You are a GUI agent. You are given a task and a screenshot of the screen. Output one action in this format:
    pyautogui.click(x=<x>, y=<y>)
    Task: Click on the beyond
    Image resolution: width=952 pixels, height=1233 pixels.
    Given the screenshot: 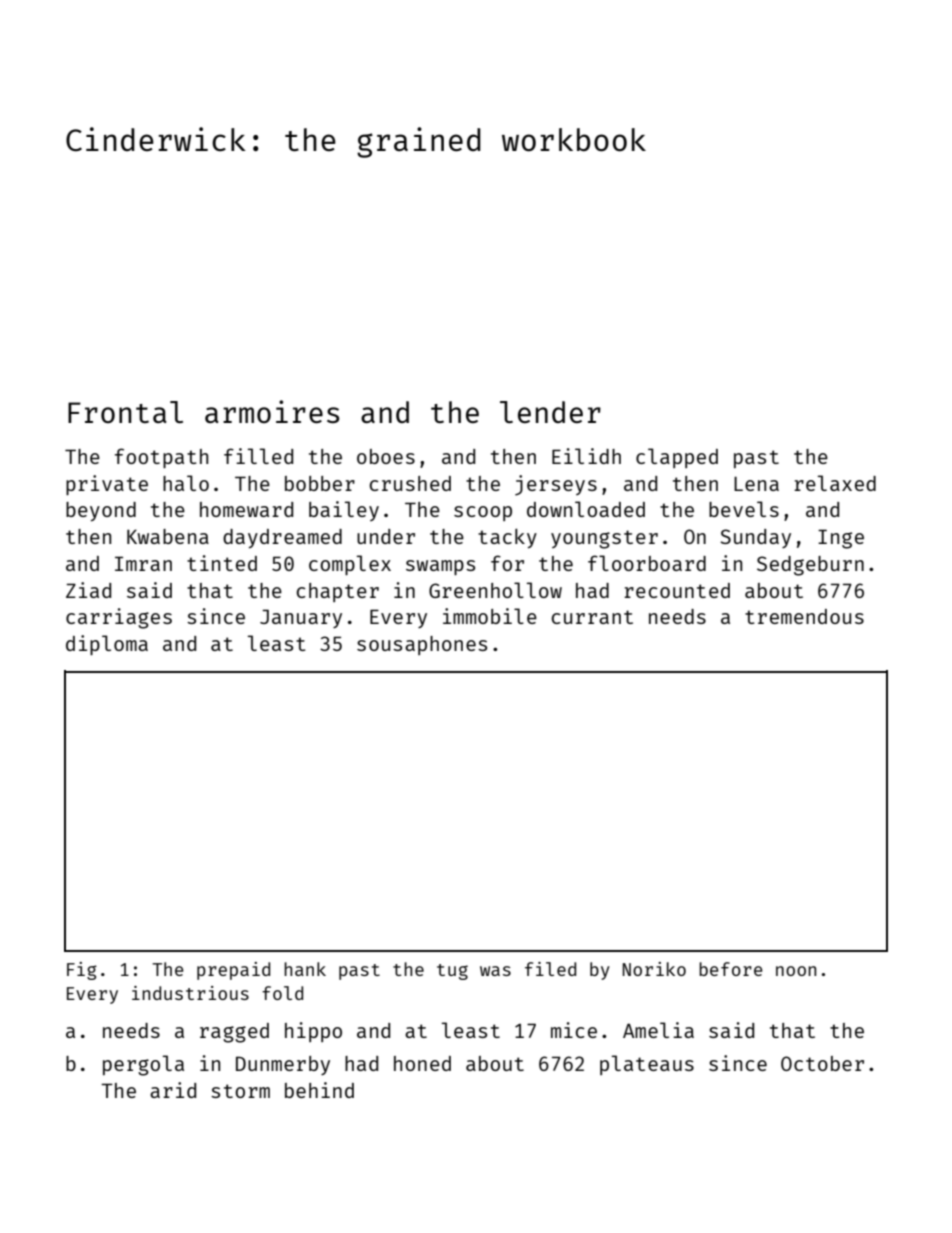 What is the action you would take?
    pyautogui.click(x=101, y=512)
